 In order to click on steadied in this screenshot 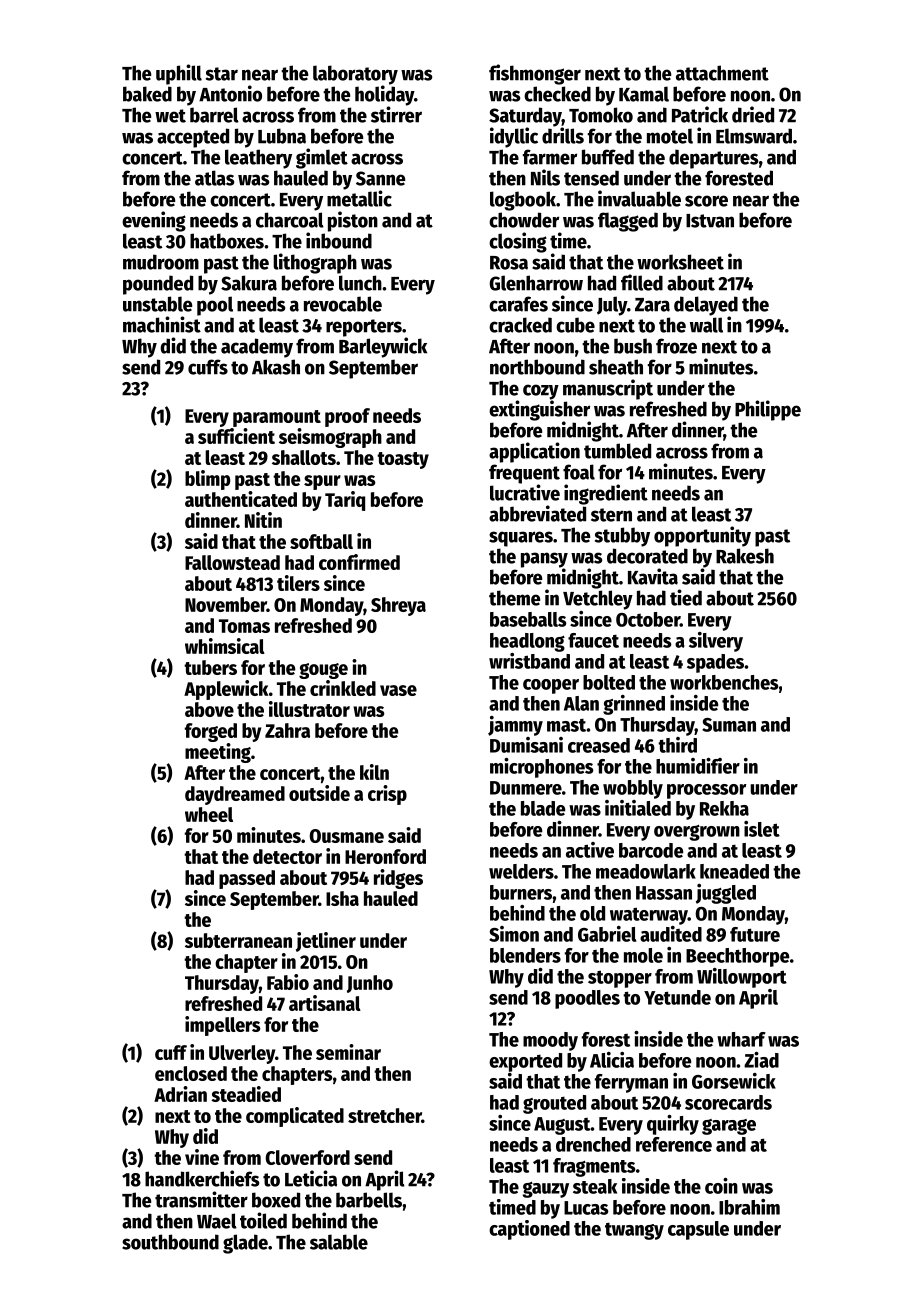, I will do `click(246, 1094)`.
